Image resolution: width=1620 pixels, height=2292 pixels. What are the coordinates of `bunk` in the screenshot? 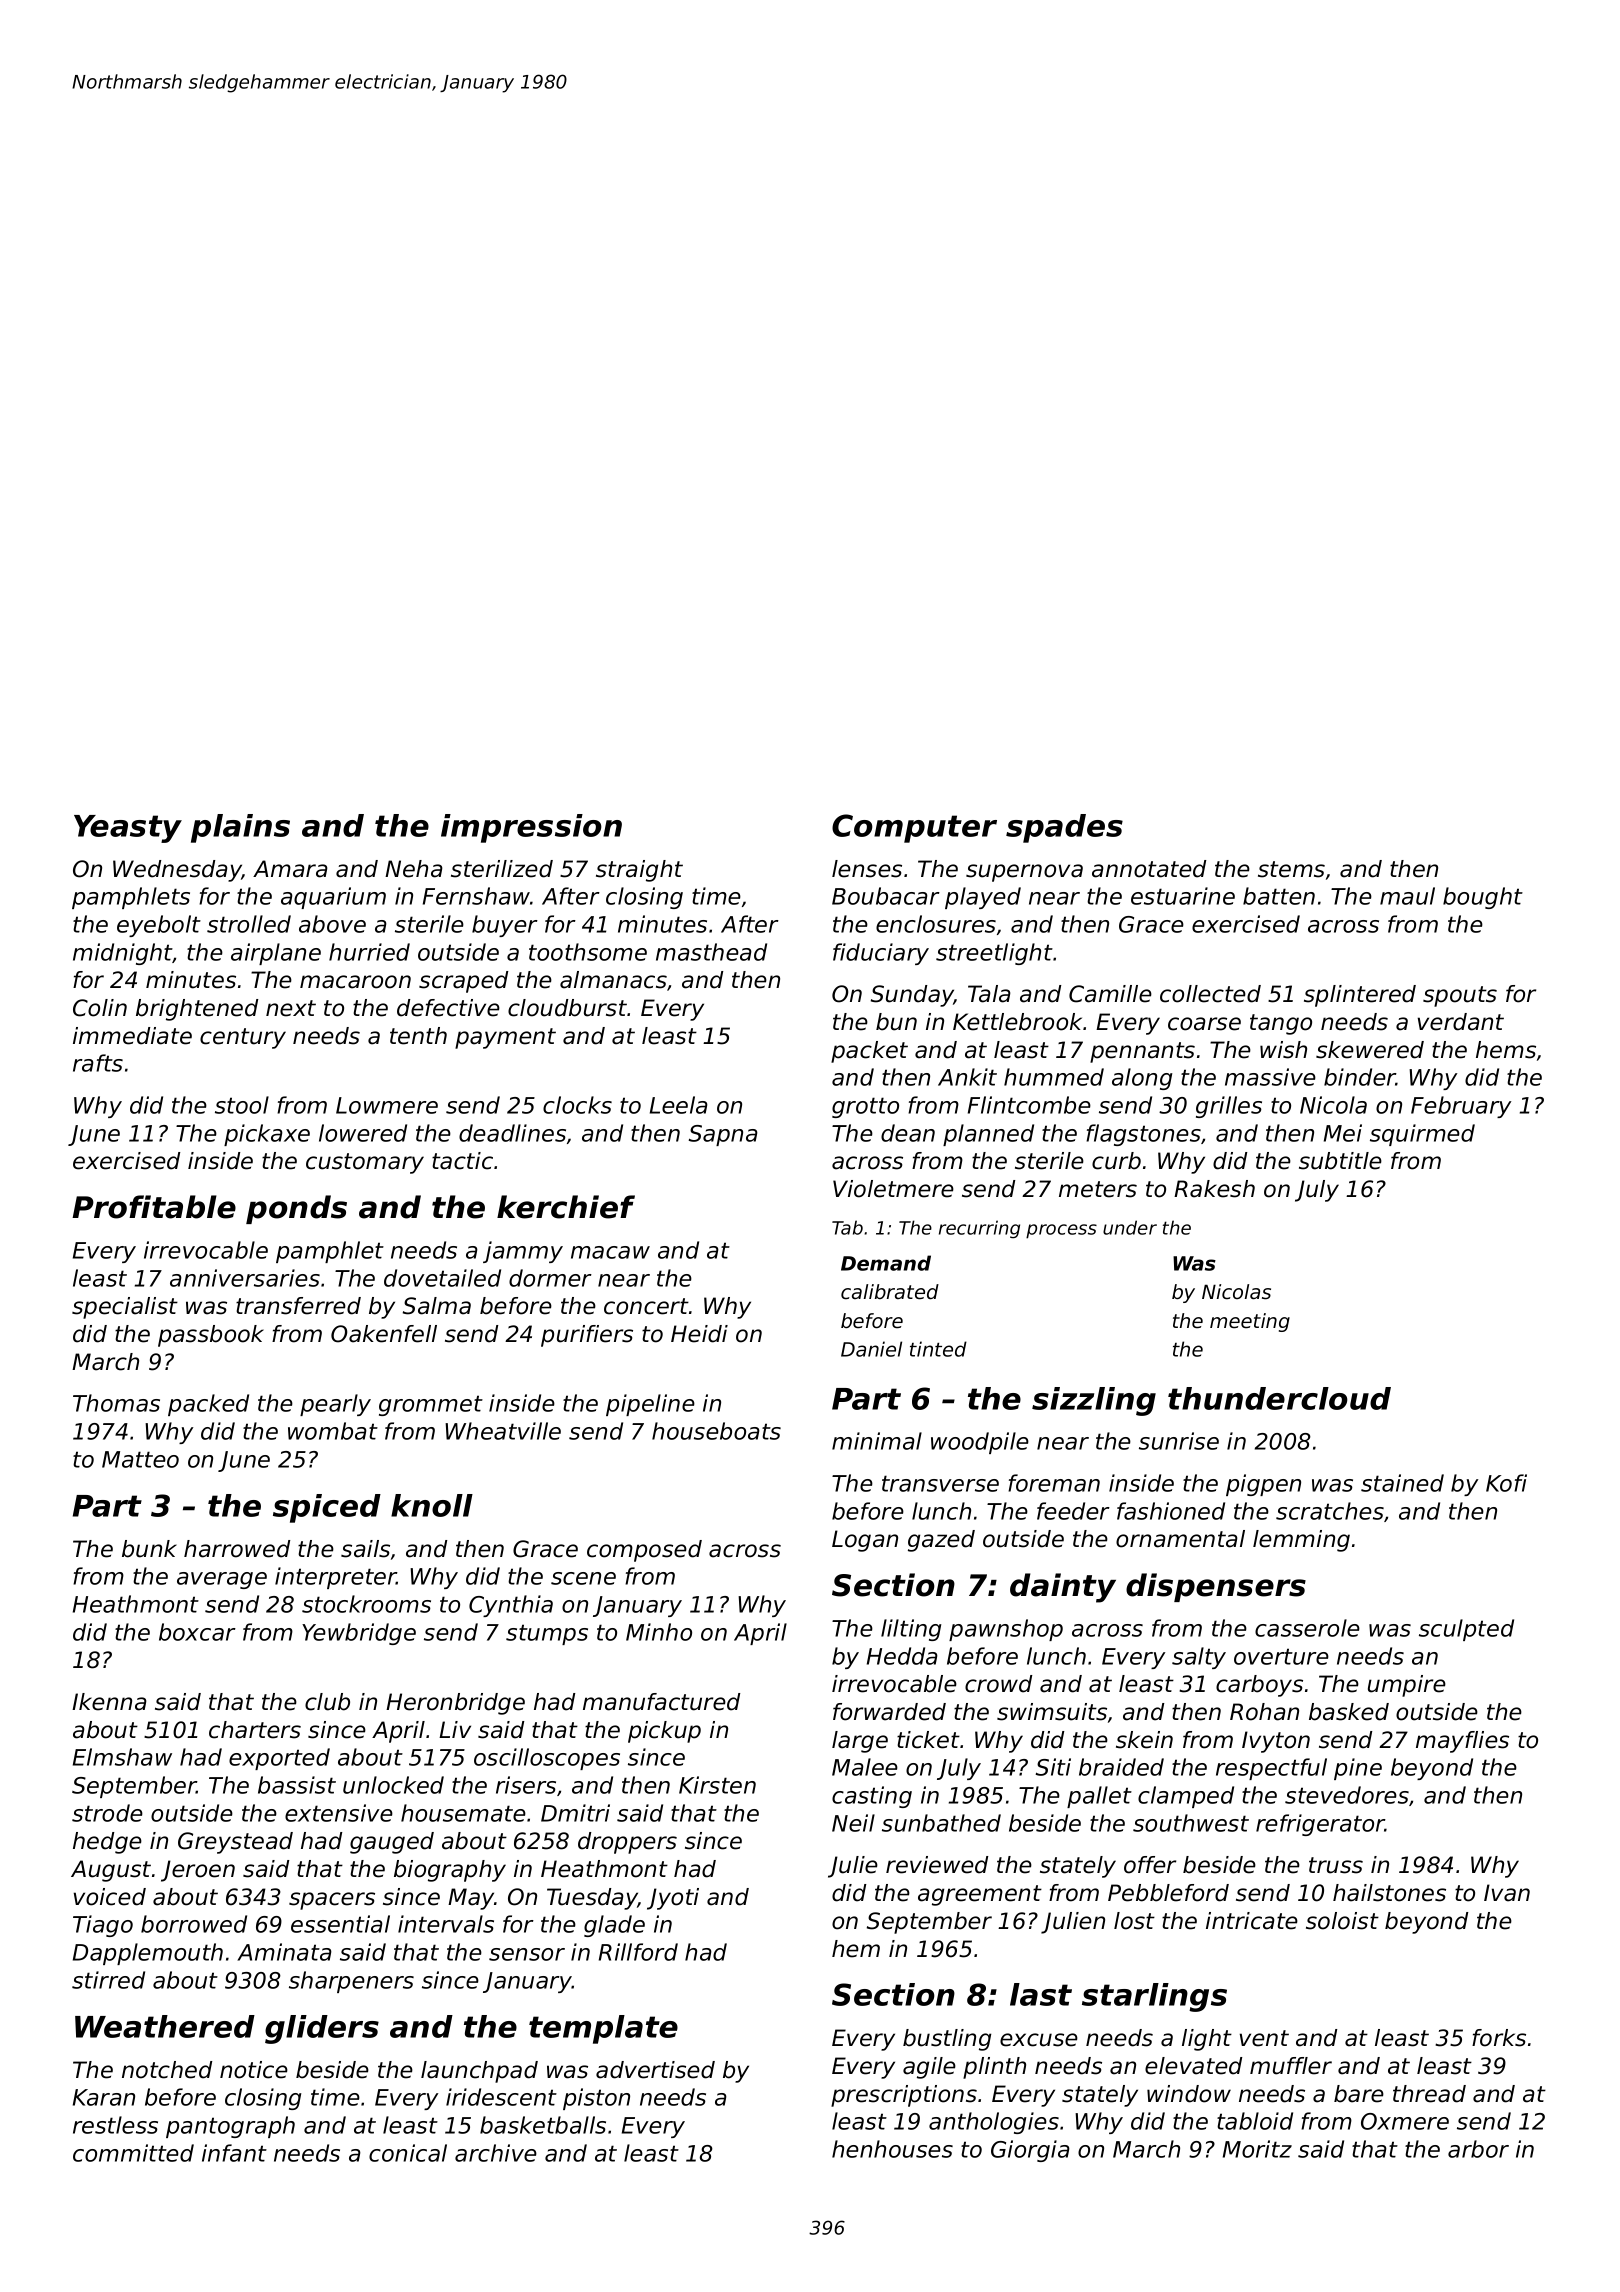 It's located at (149, 1549).
